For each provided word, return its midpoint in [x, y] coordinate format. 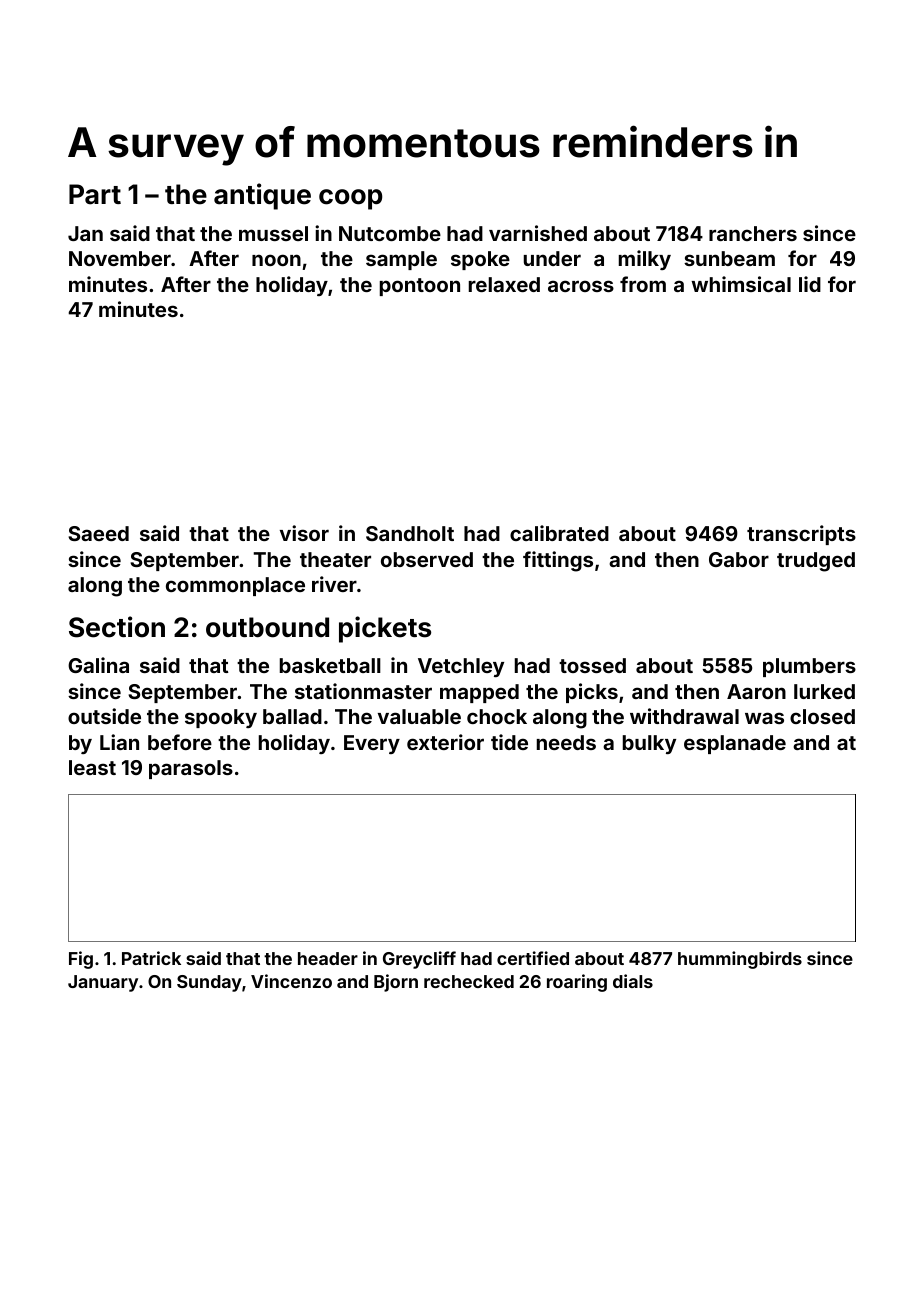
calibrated [559, 533]
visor [304, 533]
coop [350, 199]
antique [262, 196]
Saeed [98, 533]
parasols [191, 769]
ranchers [753, 233]
